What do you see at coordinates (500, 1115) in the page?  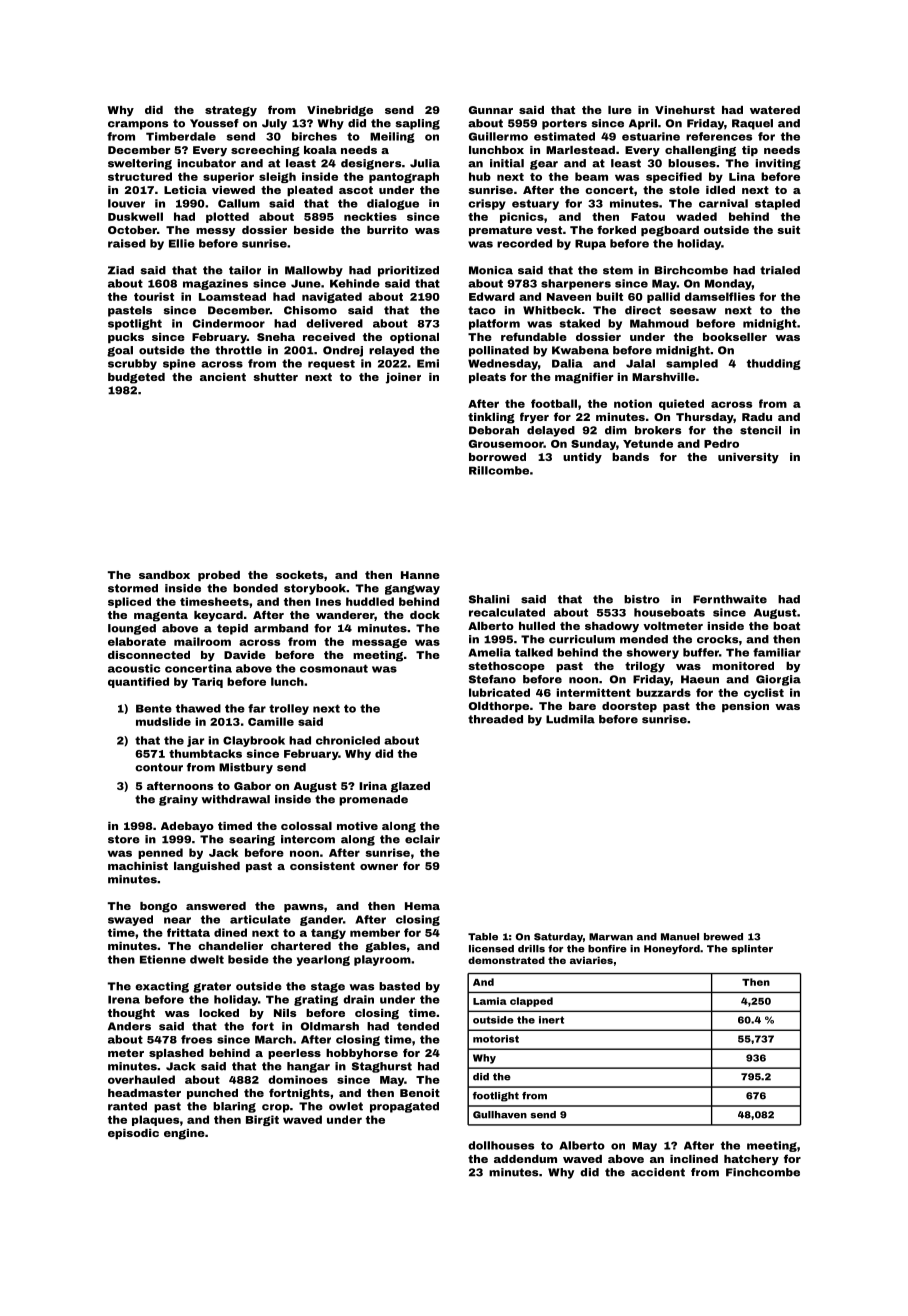 I see `Gullhaven` at bounding box center [500, 1115].
